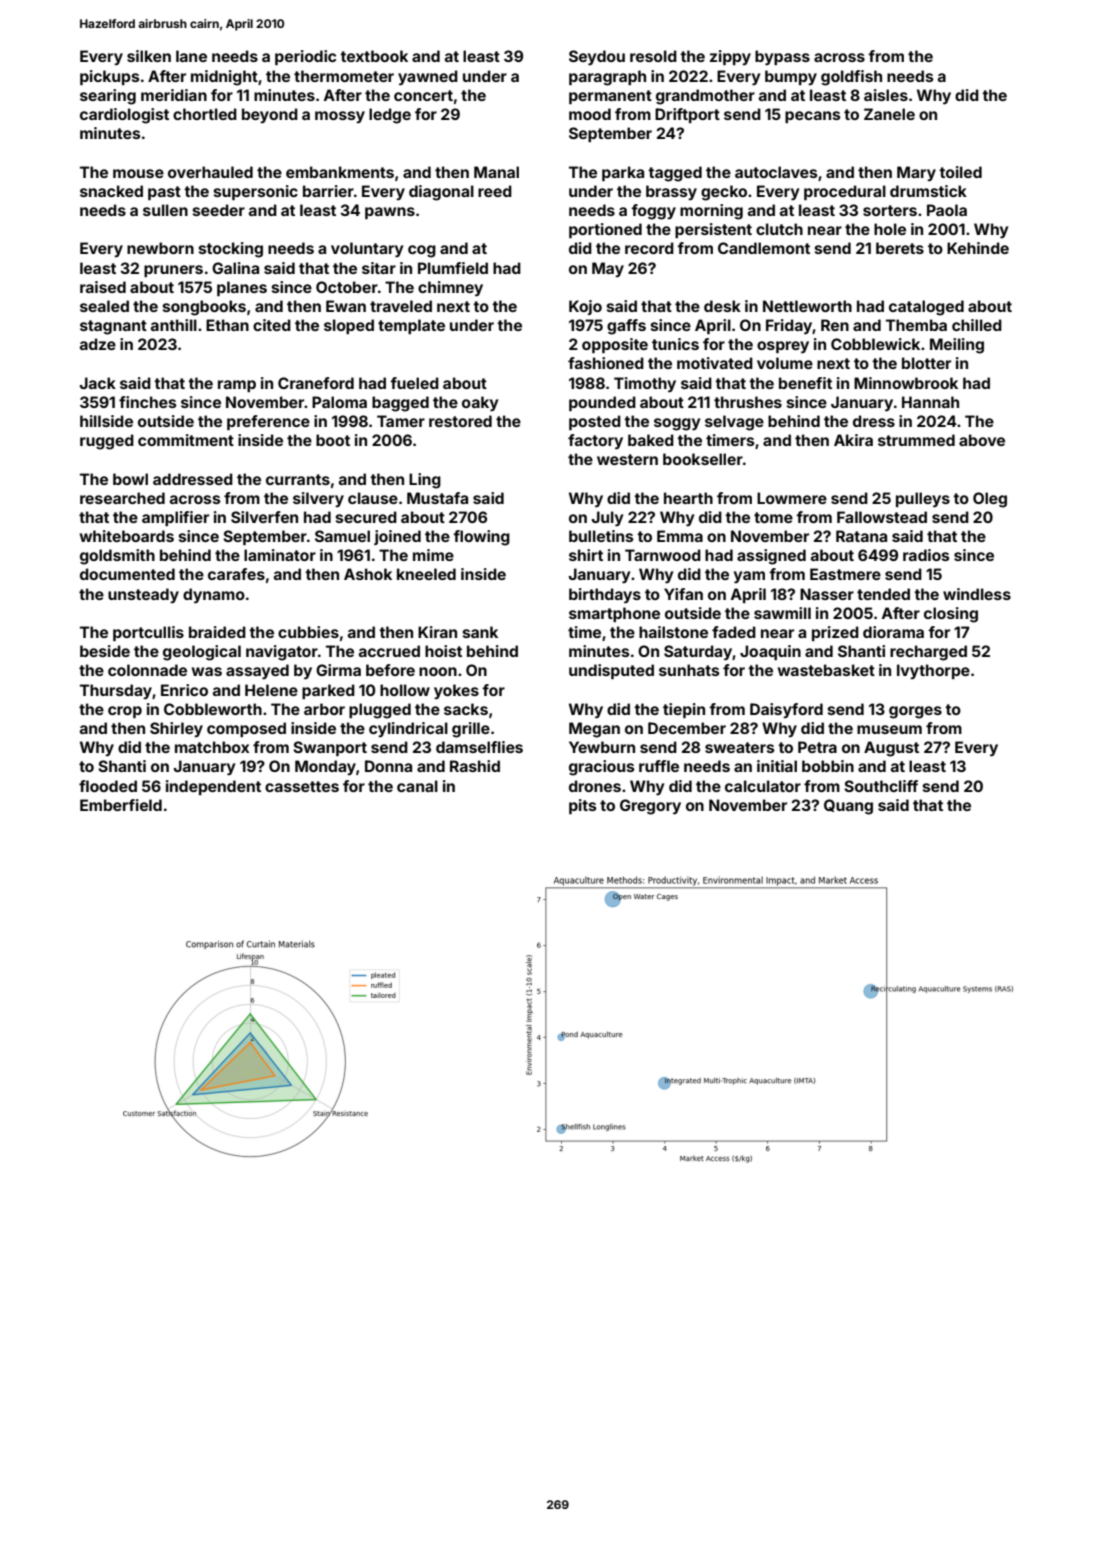 This screenshot has width=1093, height=1545. I want to click on laminator, so click(280, 555).
